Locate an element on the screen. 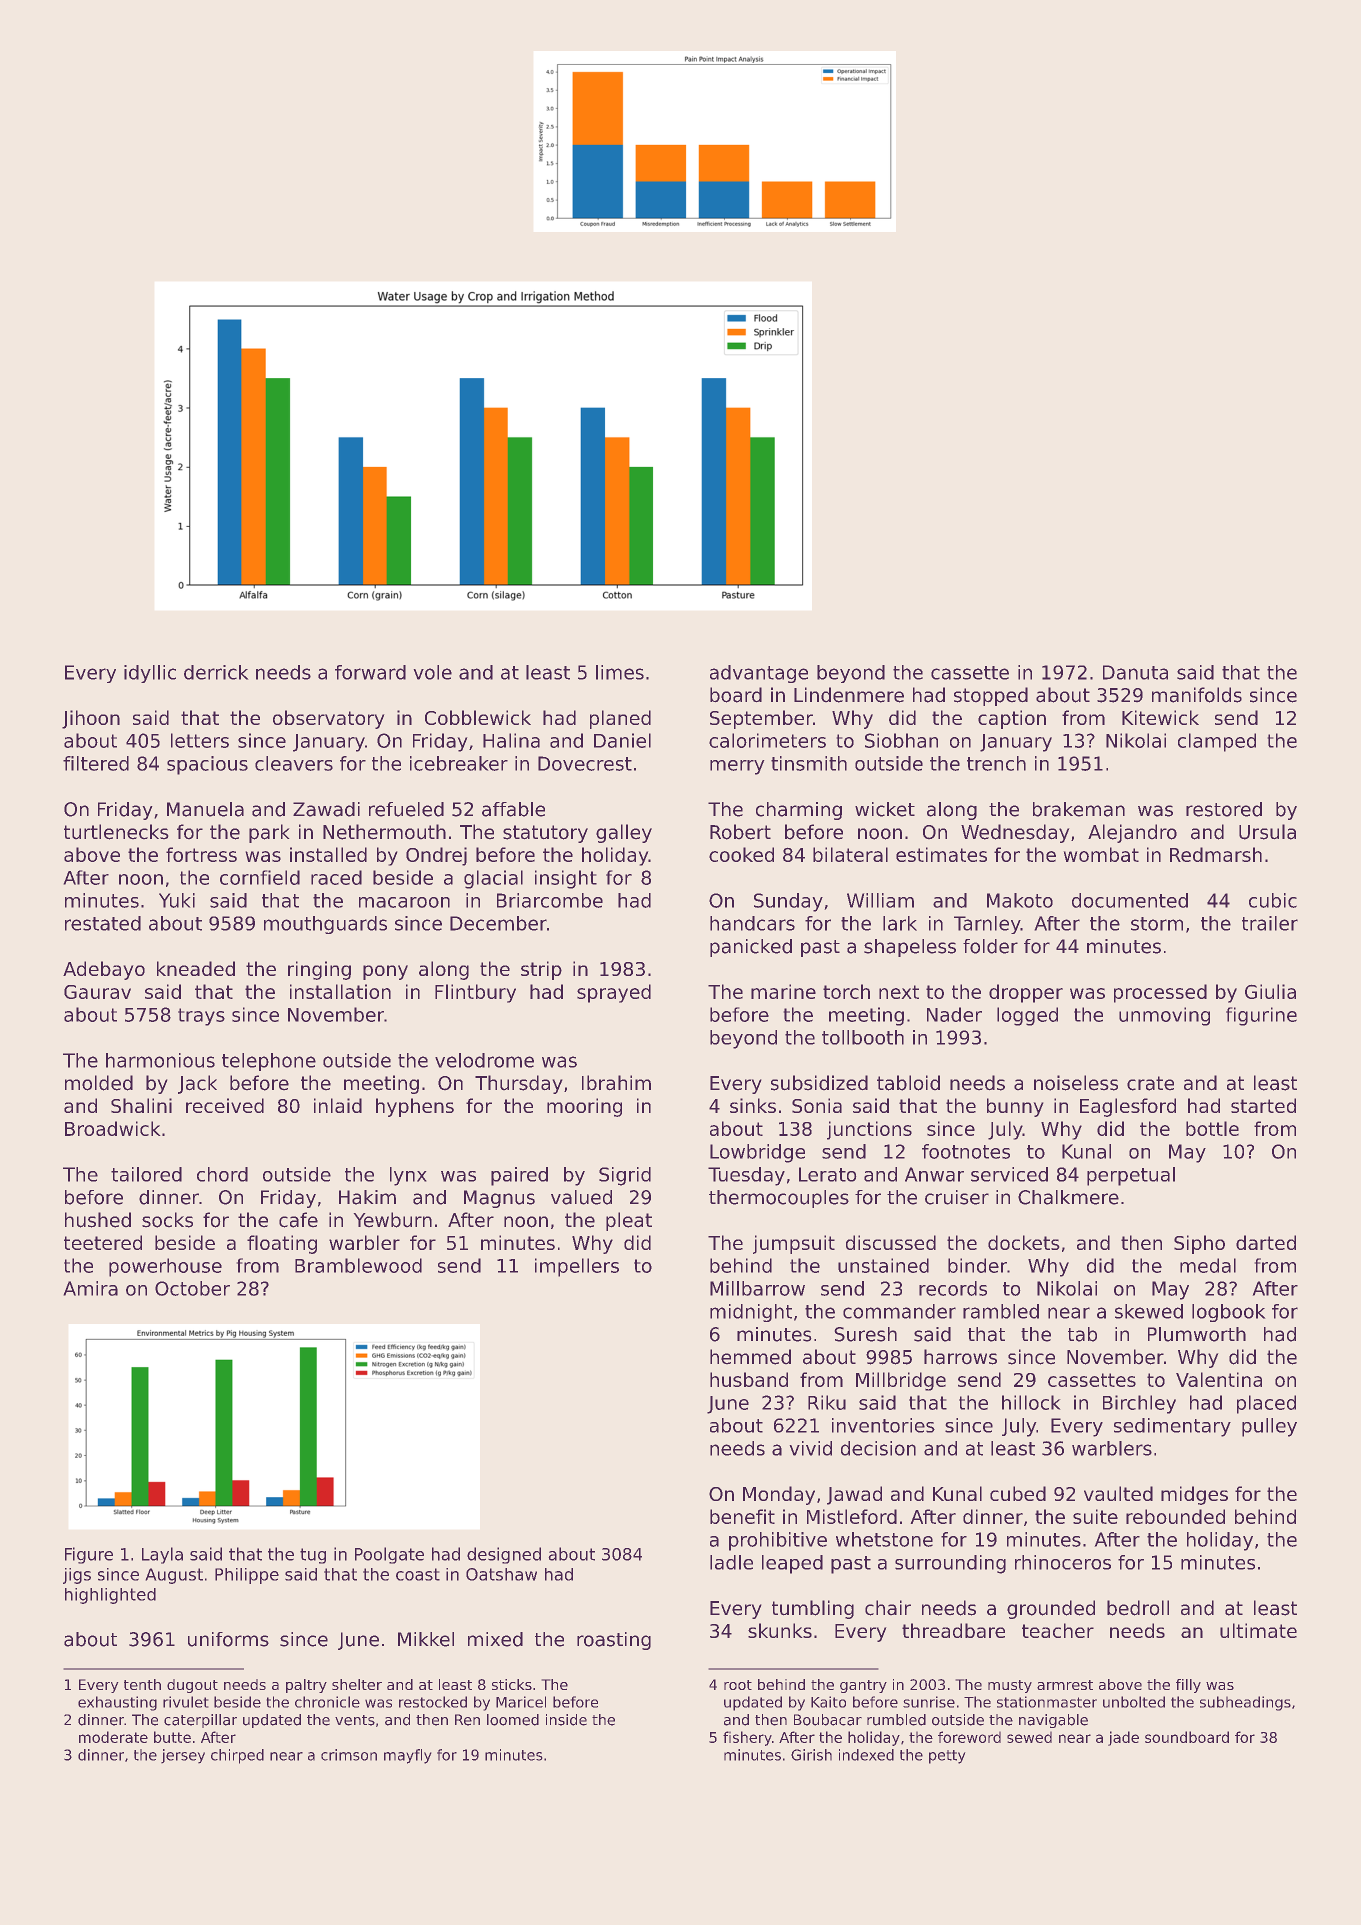 This screenshot has width=1361, height=1925. indexed is located at coordinates (866, 1755).
